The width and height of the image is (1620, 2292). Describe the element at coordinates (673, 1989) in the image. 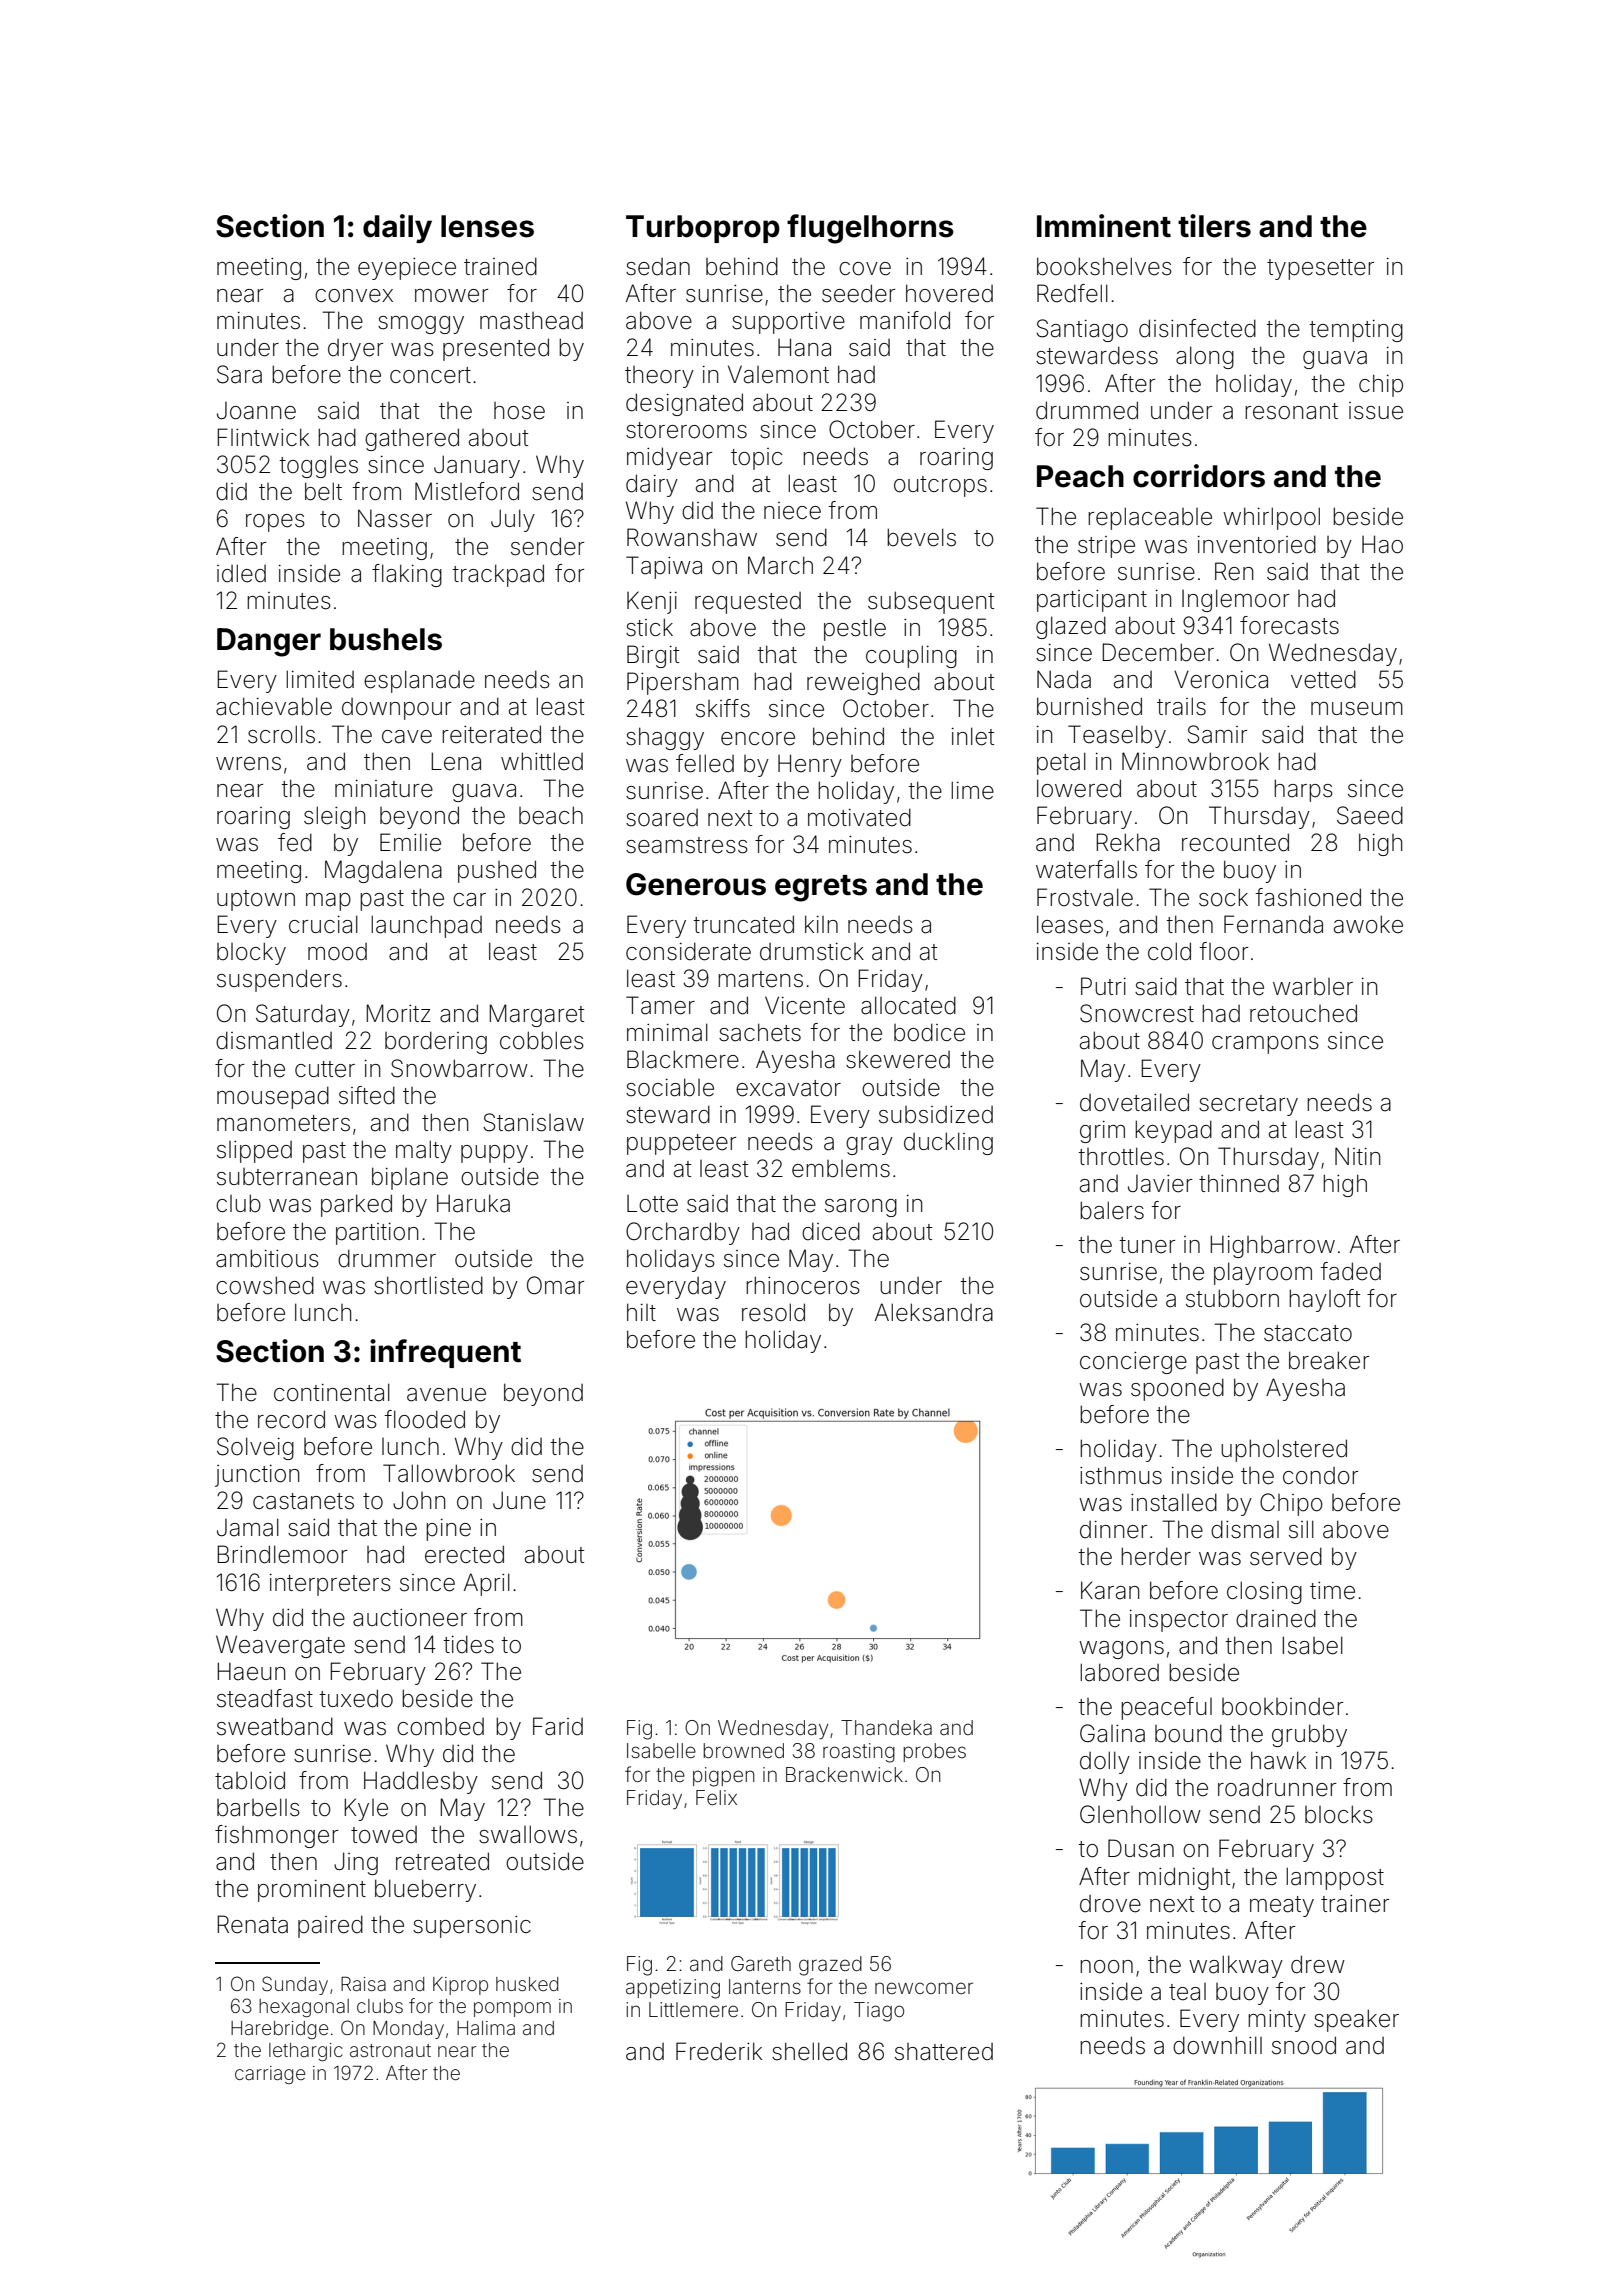

I see `appetizing` at that location.
